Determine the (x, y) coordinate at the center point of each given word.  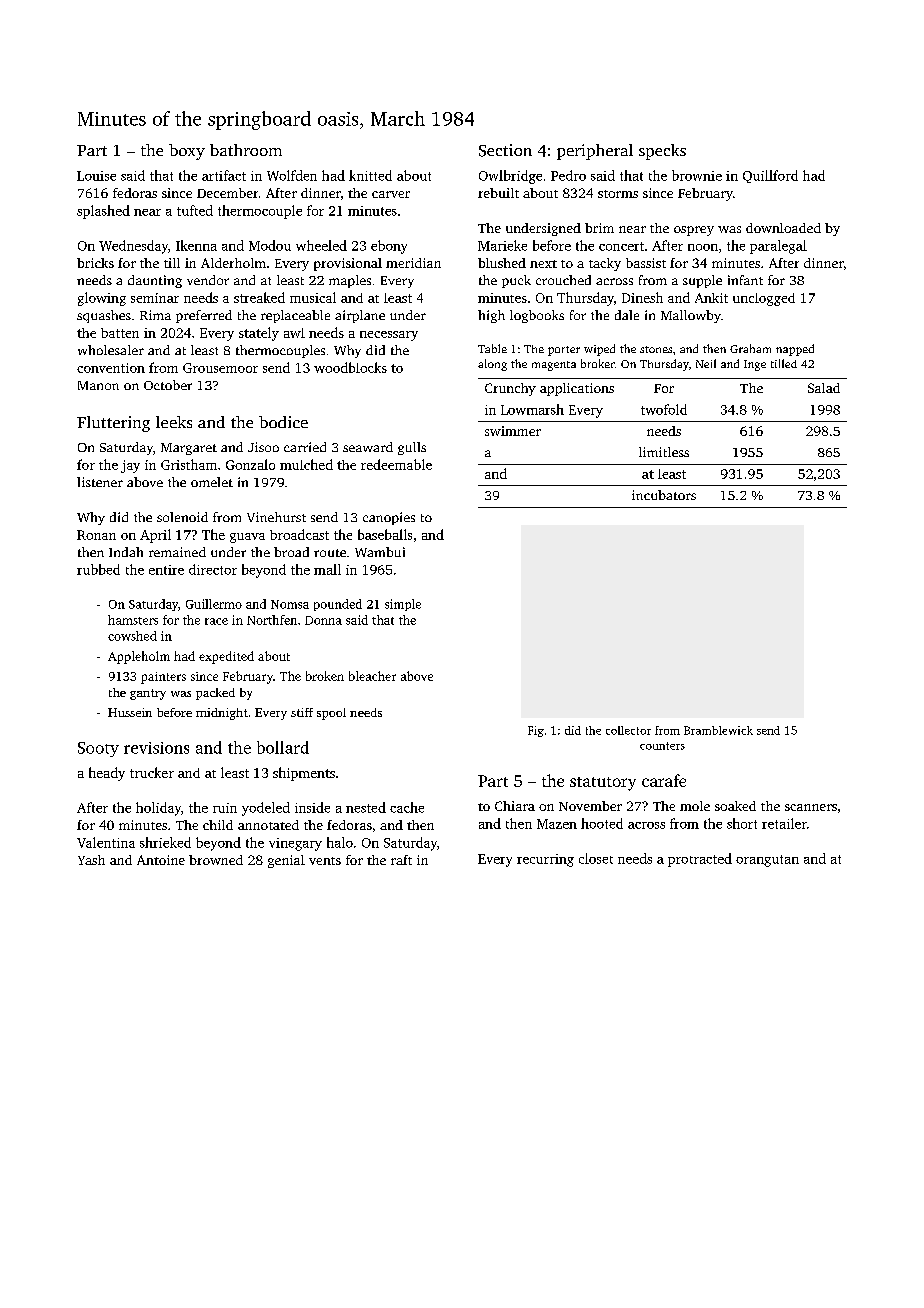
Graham (750, 348)
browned (216, 860)
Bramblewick (718, 730)
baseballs (385, 534)
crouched (563, 280)
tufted (195, 210)
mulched (306, 464)
